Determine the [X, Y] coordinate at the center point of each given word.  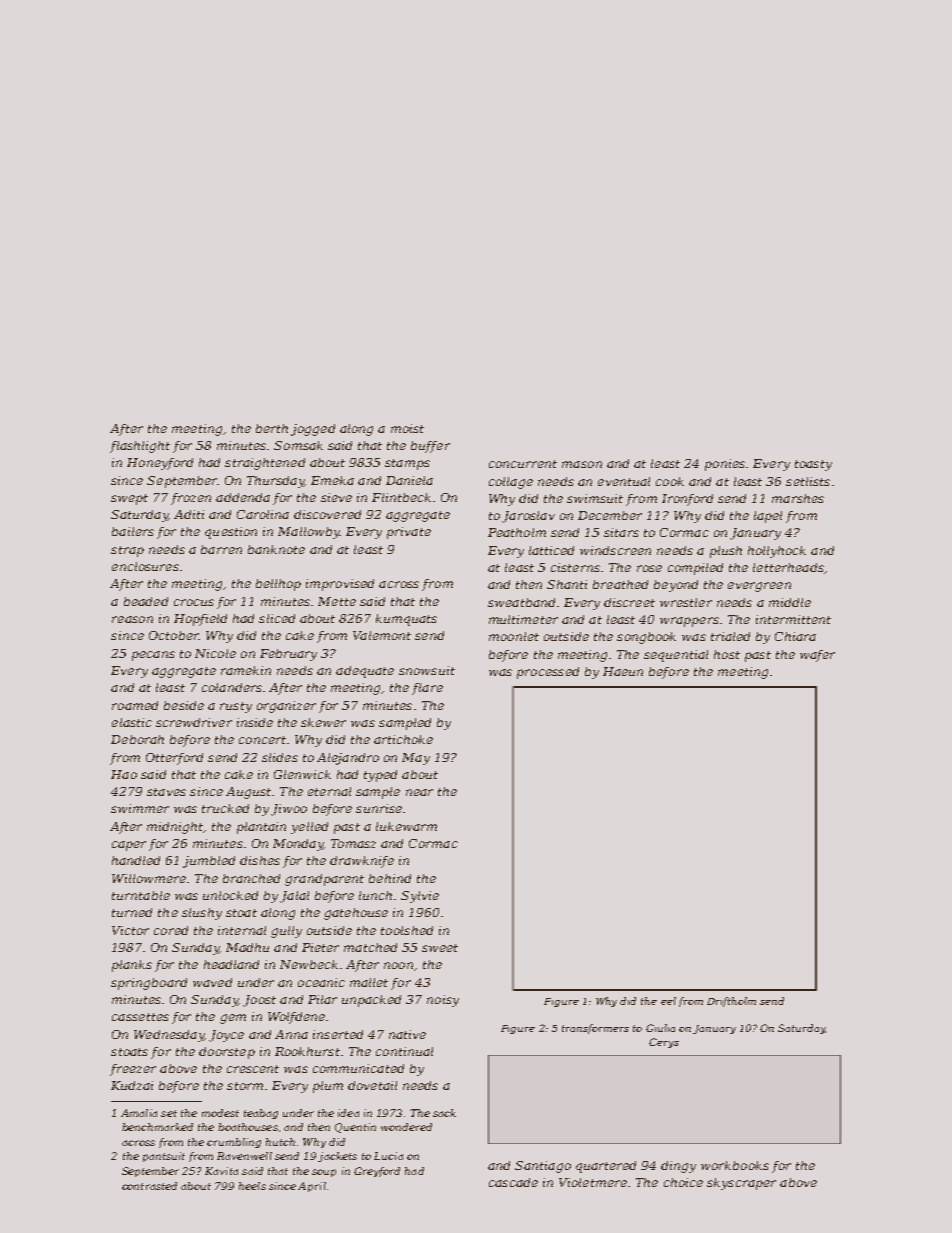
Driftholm [731, 1002]
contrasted [149, 1186]
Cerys [664, 1043]
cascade [513, 1182]
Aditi [189, 514]
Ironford [687, 500]
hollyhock [777, 552]
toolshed [407, 930]
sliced [277, 618]
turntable [141, 895]
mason [582, 464]
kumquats [406, 620]
